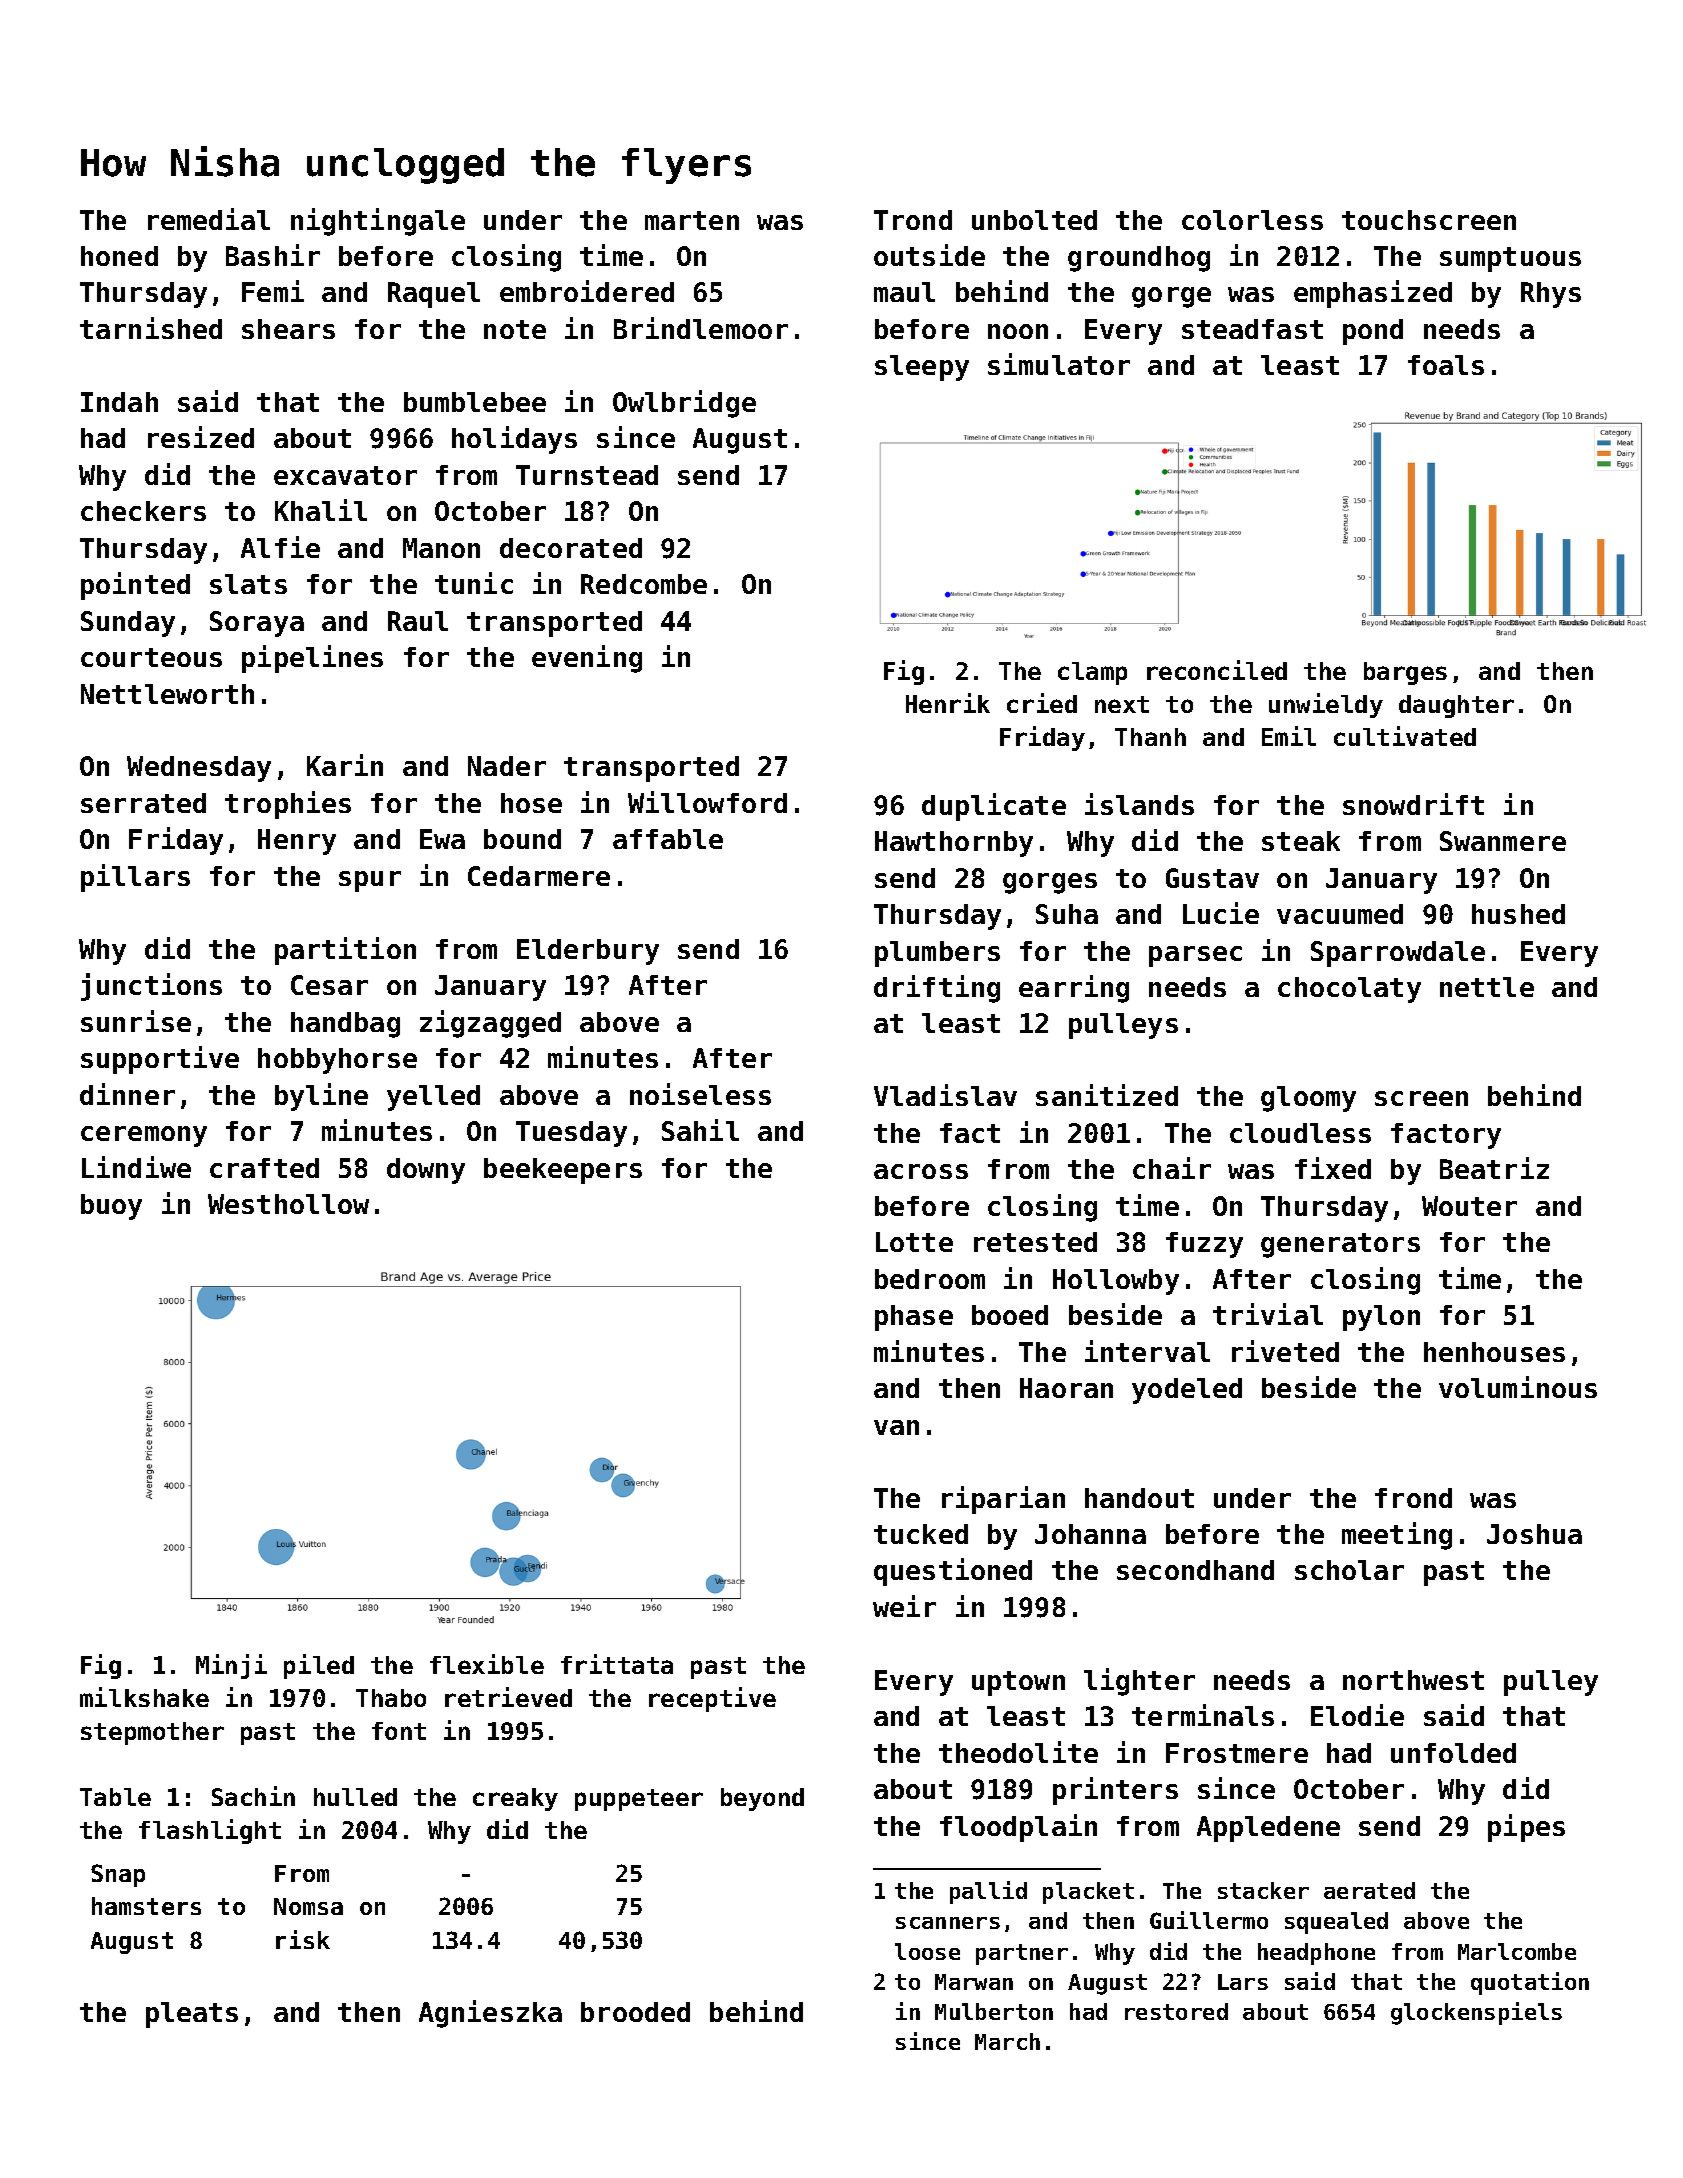  What do you see at coordinates (1034, 220) in the screenshot?
I see `unbolted` at bounding box center [1034, 220].
